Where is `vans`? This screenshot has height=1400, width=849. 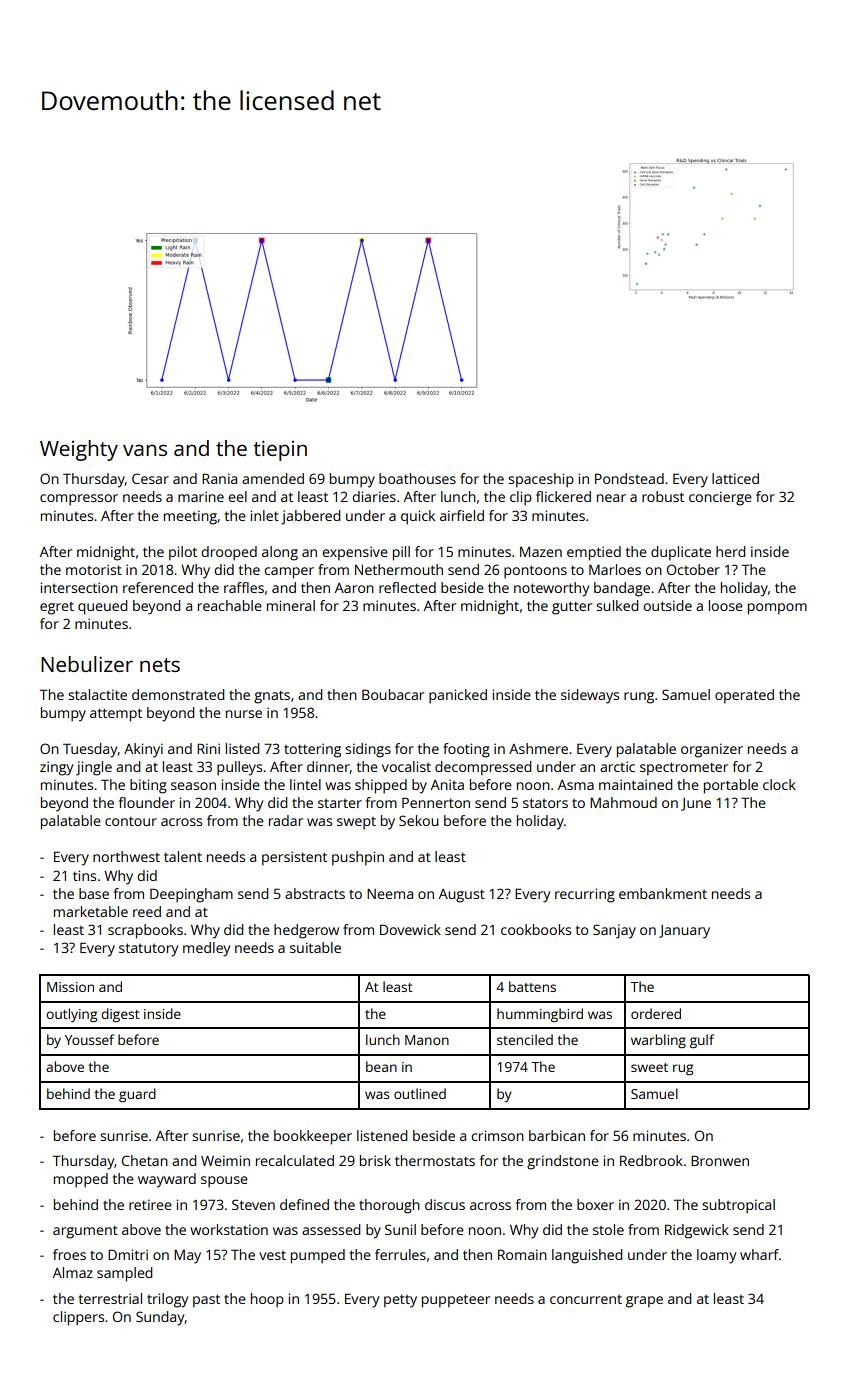
vans is located at coordinates (145, 450).
